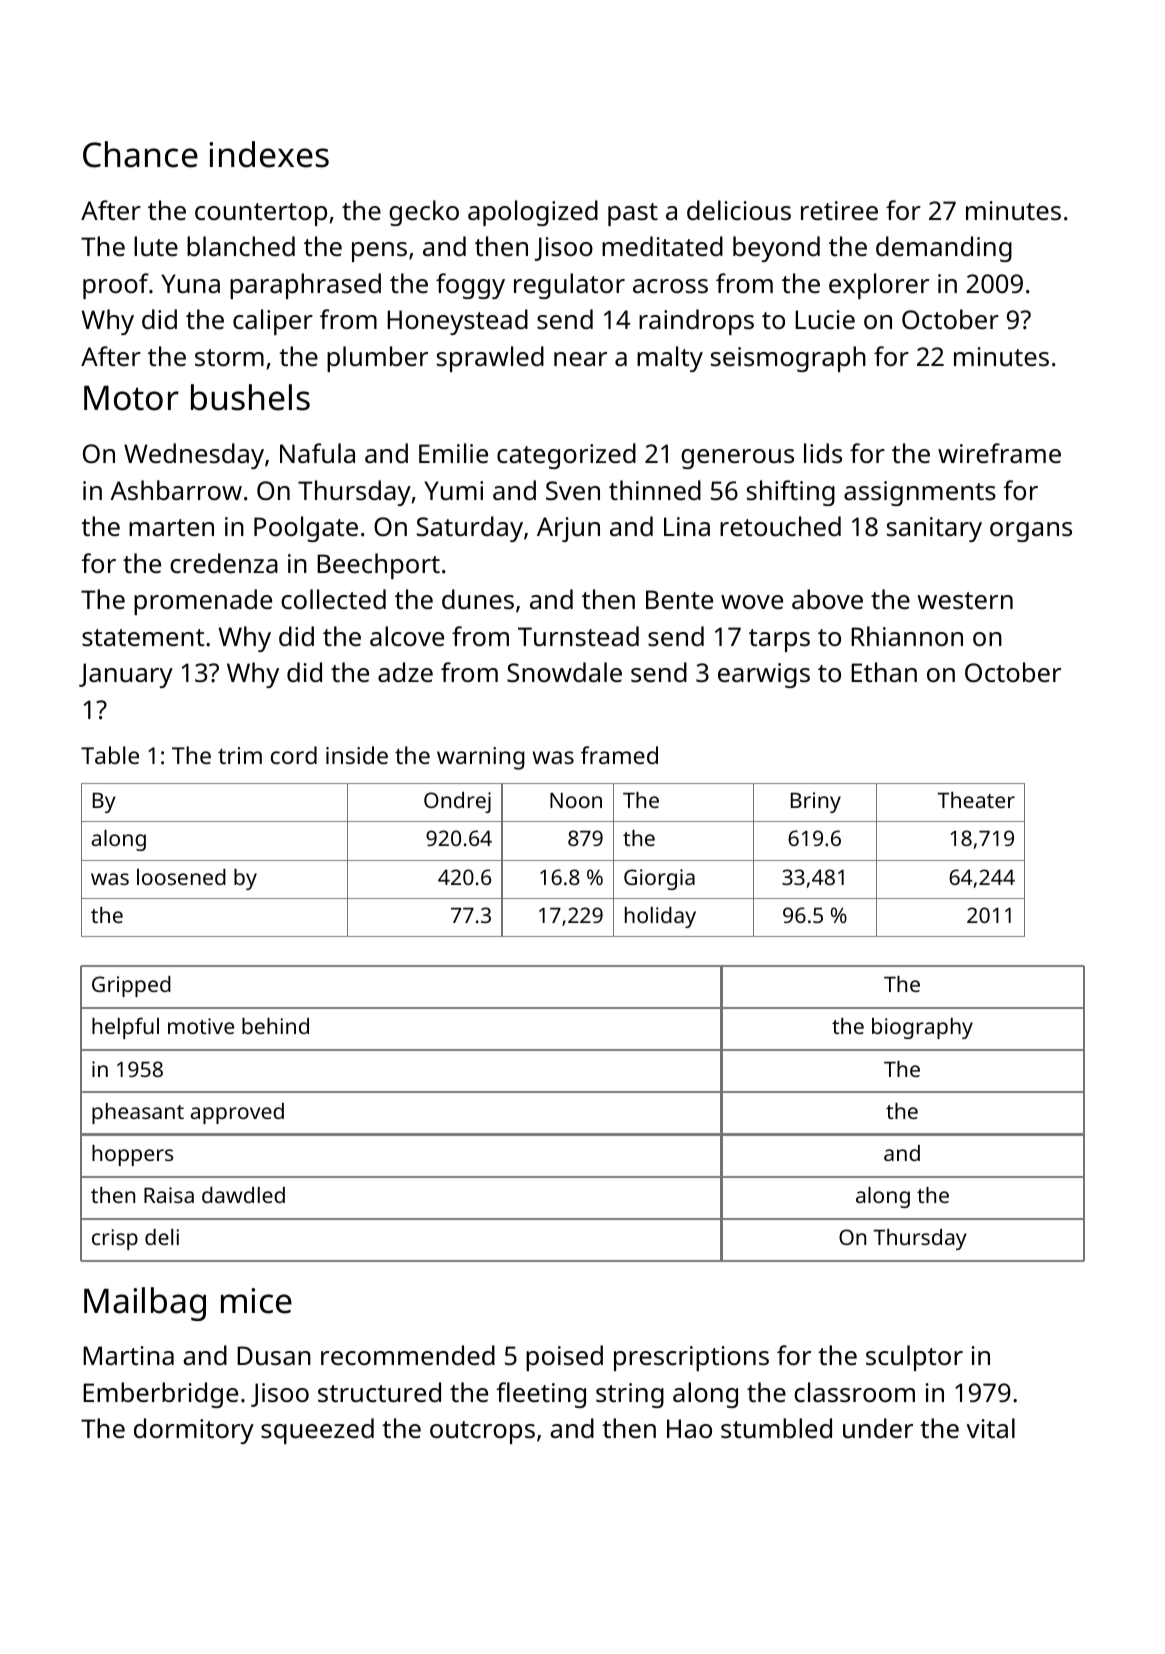 The height and width of the image is (1654, 1165). Describe the element at coordinates (944, 249) in the image. I see `demanding` at that location.
